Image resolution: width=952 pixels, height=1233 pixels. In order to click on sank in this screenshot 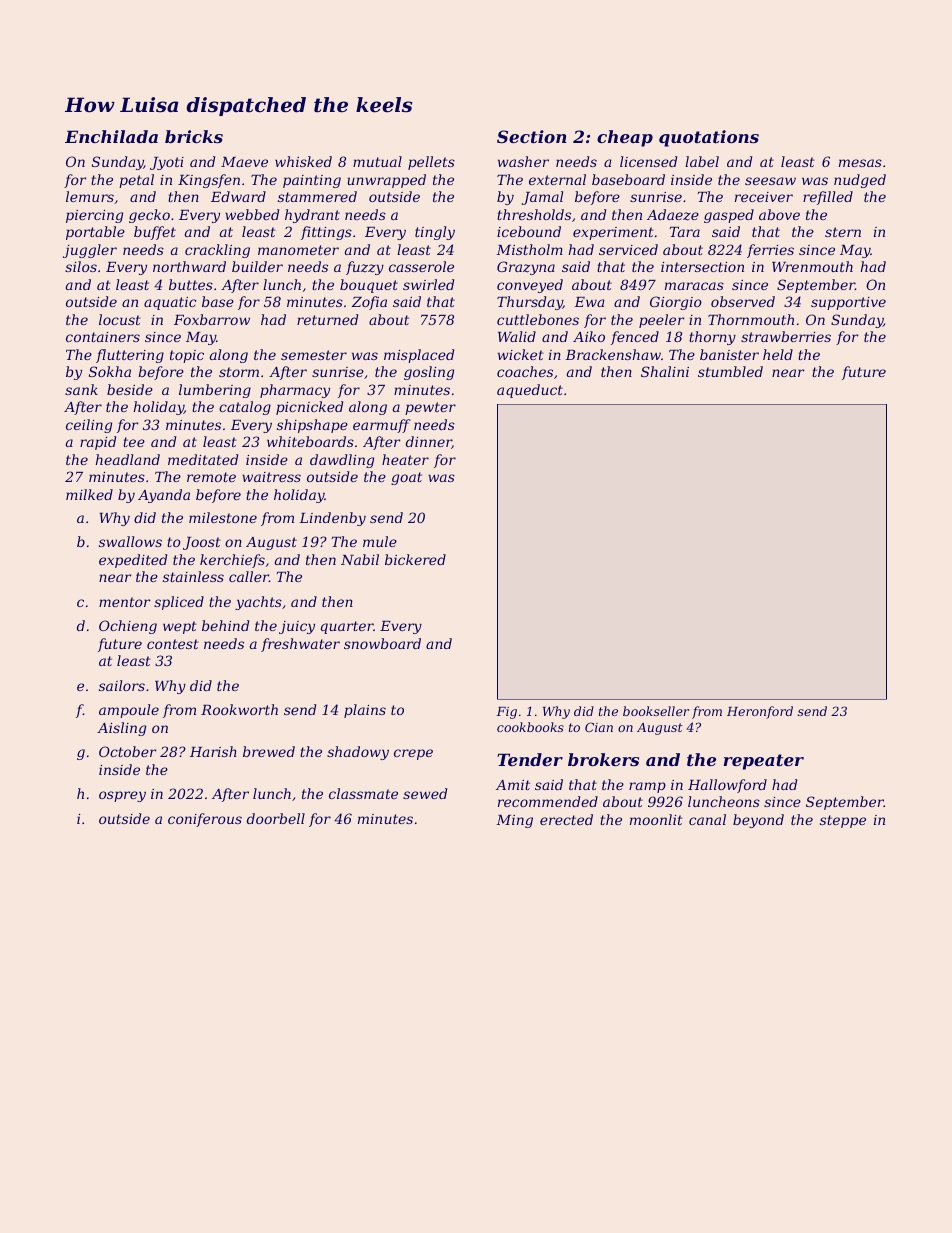, I will do `click(81, 389)`.
